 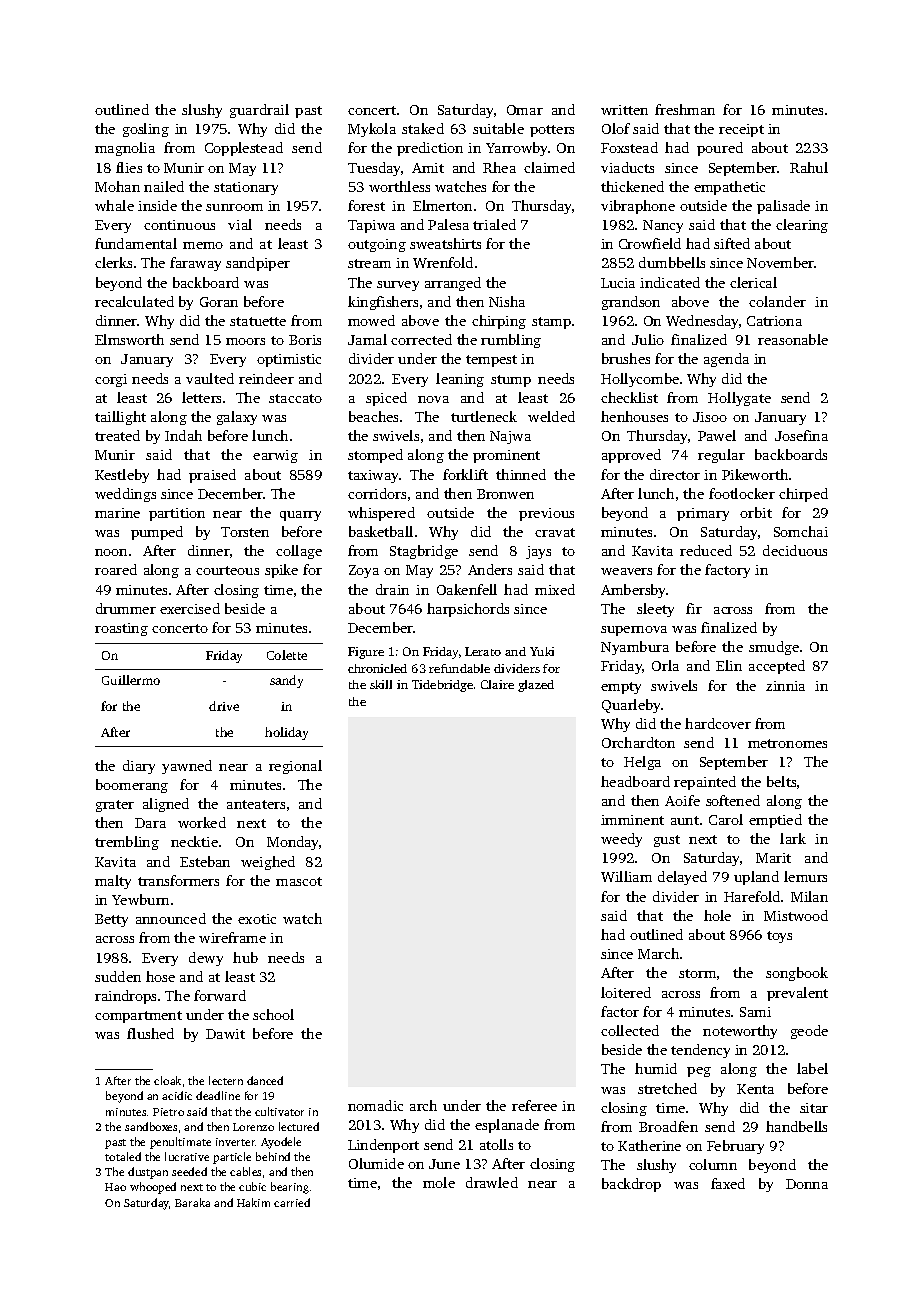 What do you see at coordinates (190, 608) in the screenshot?
I see `exercised` at bounding box center [190, 608].
